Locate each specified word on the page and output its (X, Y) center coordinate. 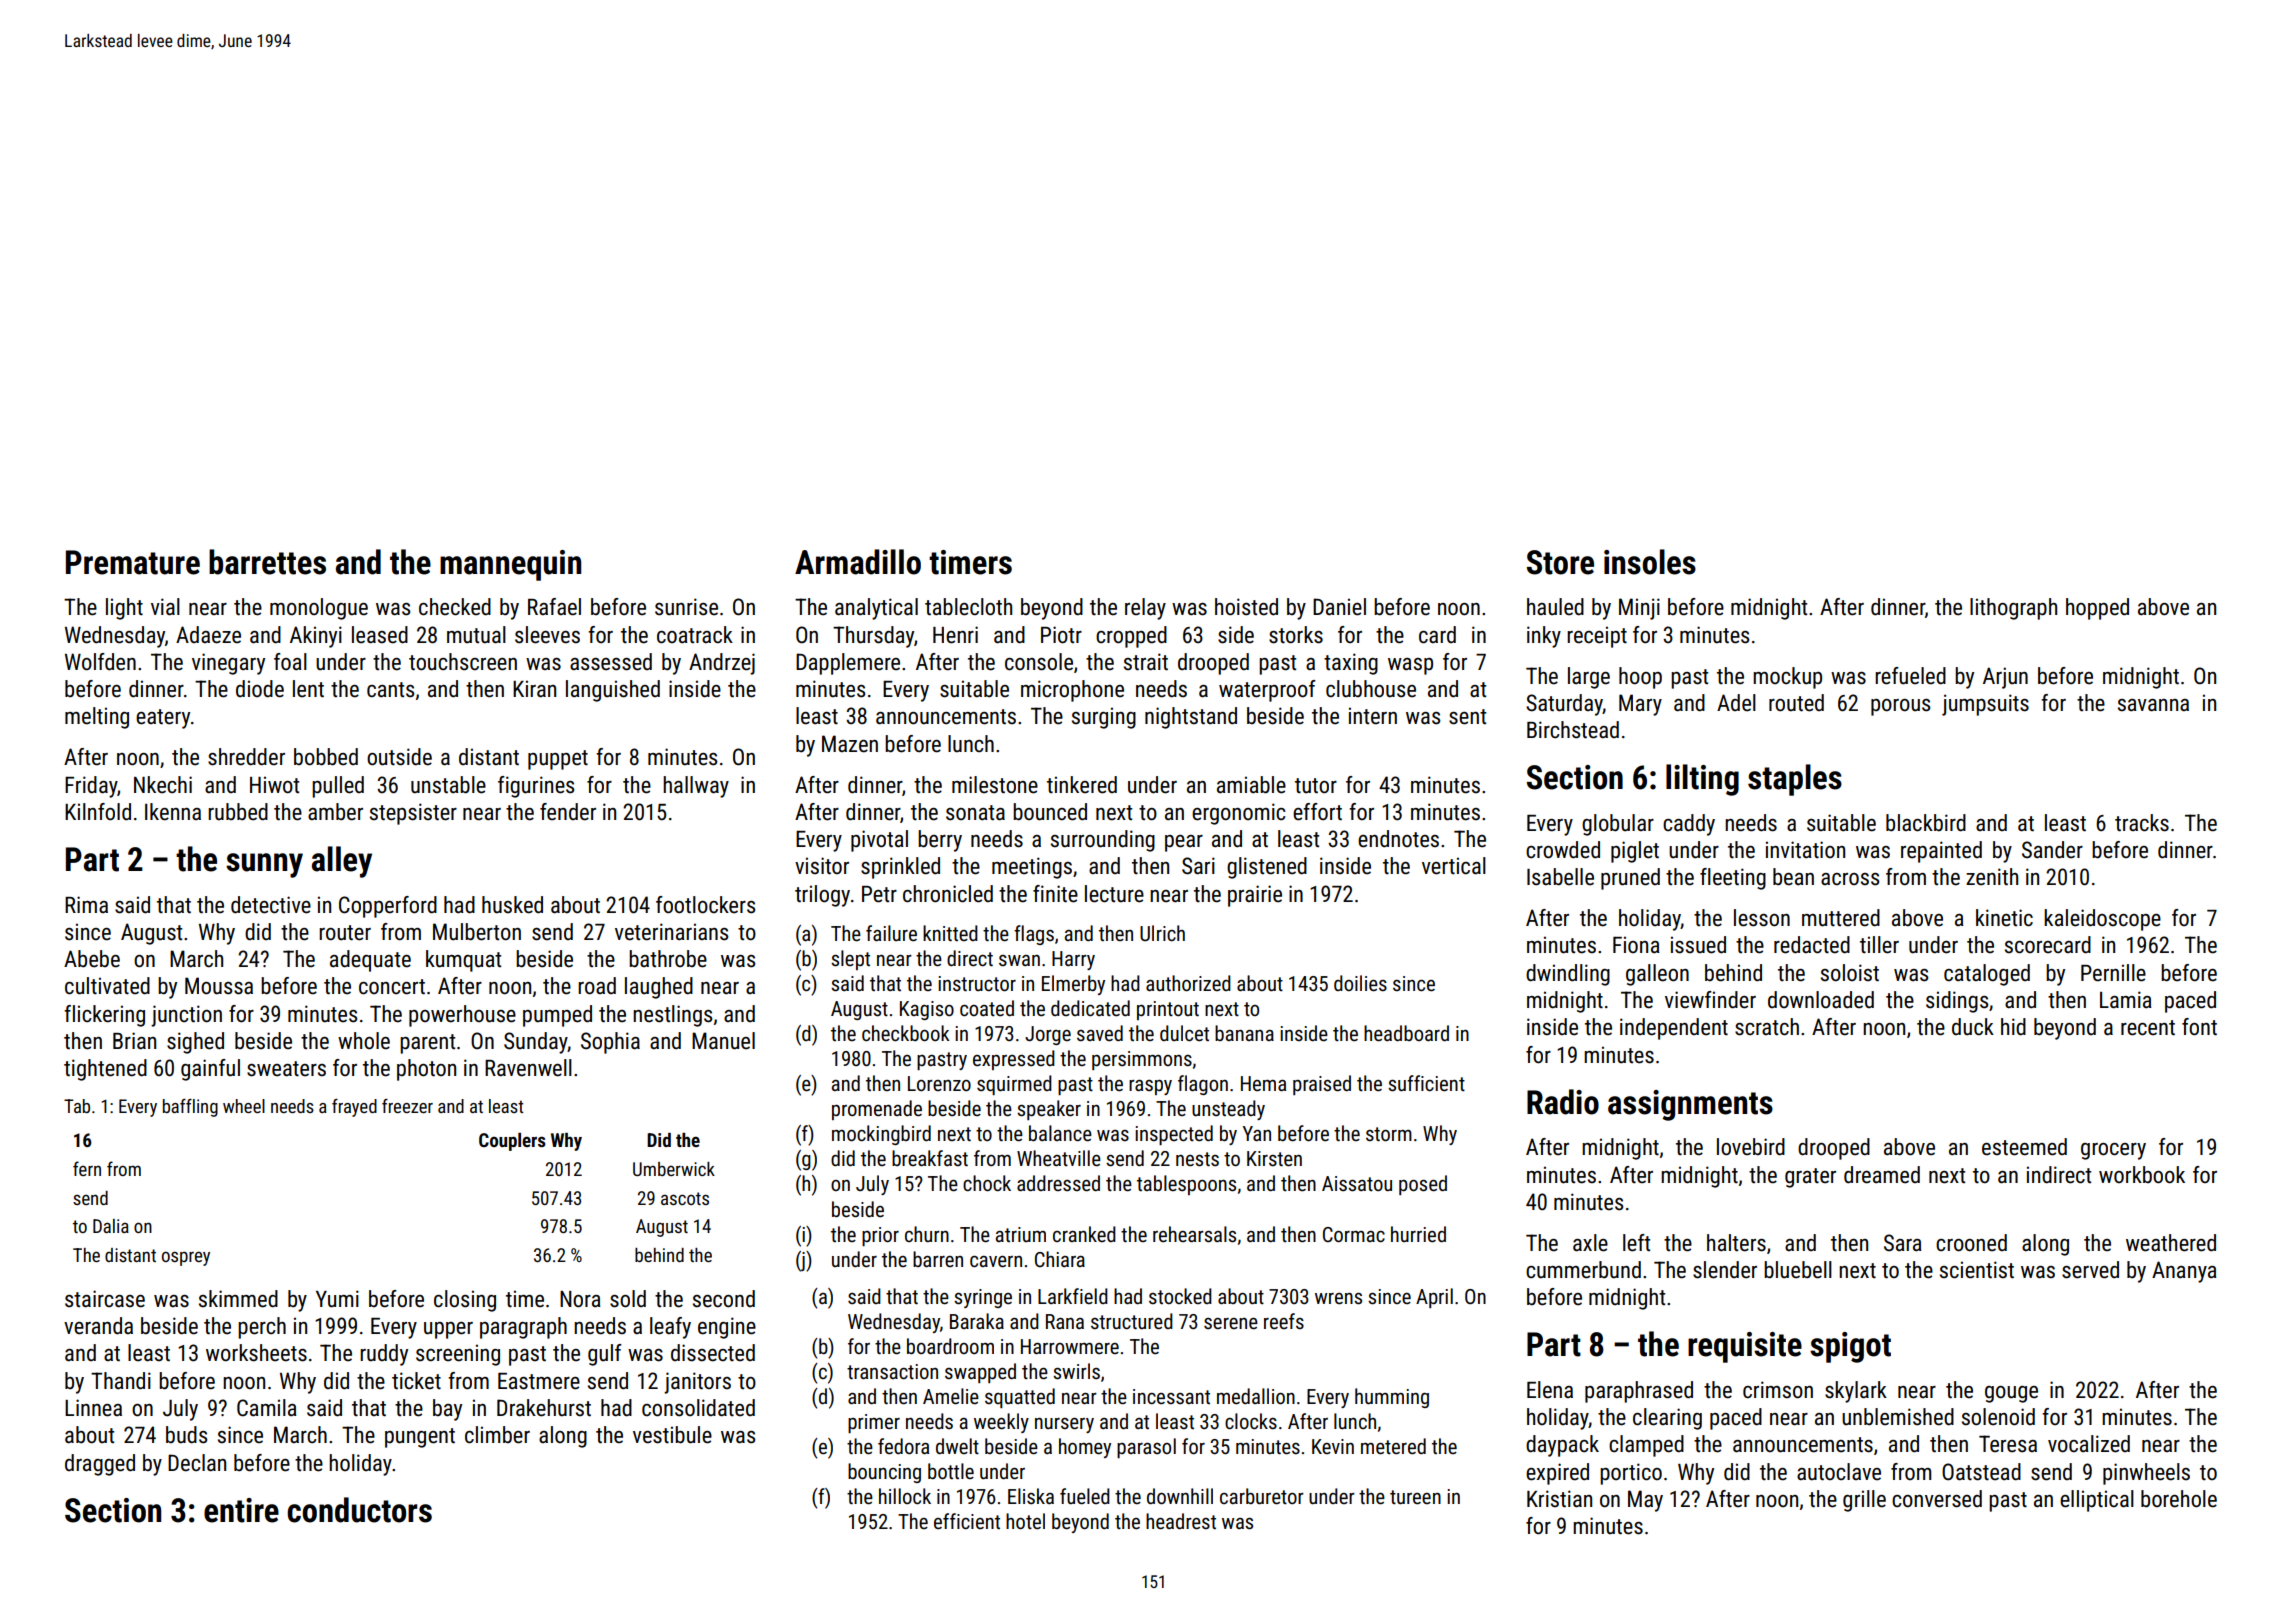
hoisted (1246, 607)
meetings (1032, 868)
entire (241, 1510)
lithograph (2013, 609)
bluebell (1798, 1270)
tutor (1316, 786)
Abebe (92, 959)
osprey (186, 1258)
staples (1795, 780)
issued (1698, 945)
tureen (1415, 1497)
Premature (133, 562)
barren (938, 1259)
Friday (91, 787)
